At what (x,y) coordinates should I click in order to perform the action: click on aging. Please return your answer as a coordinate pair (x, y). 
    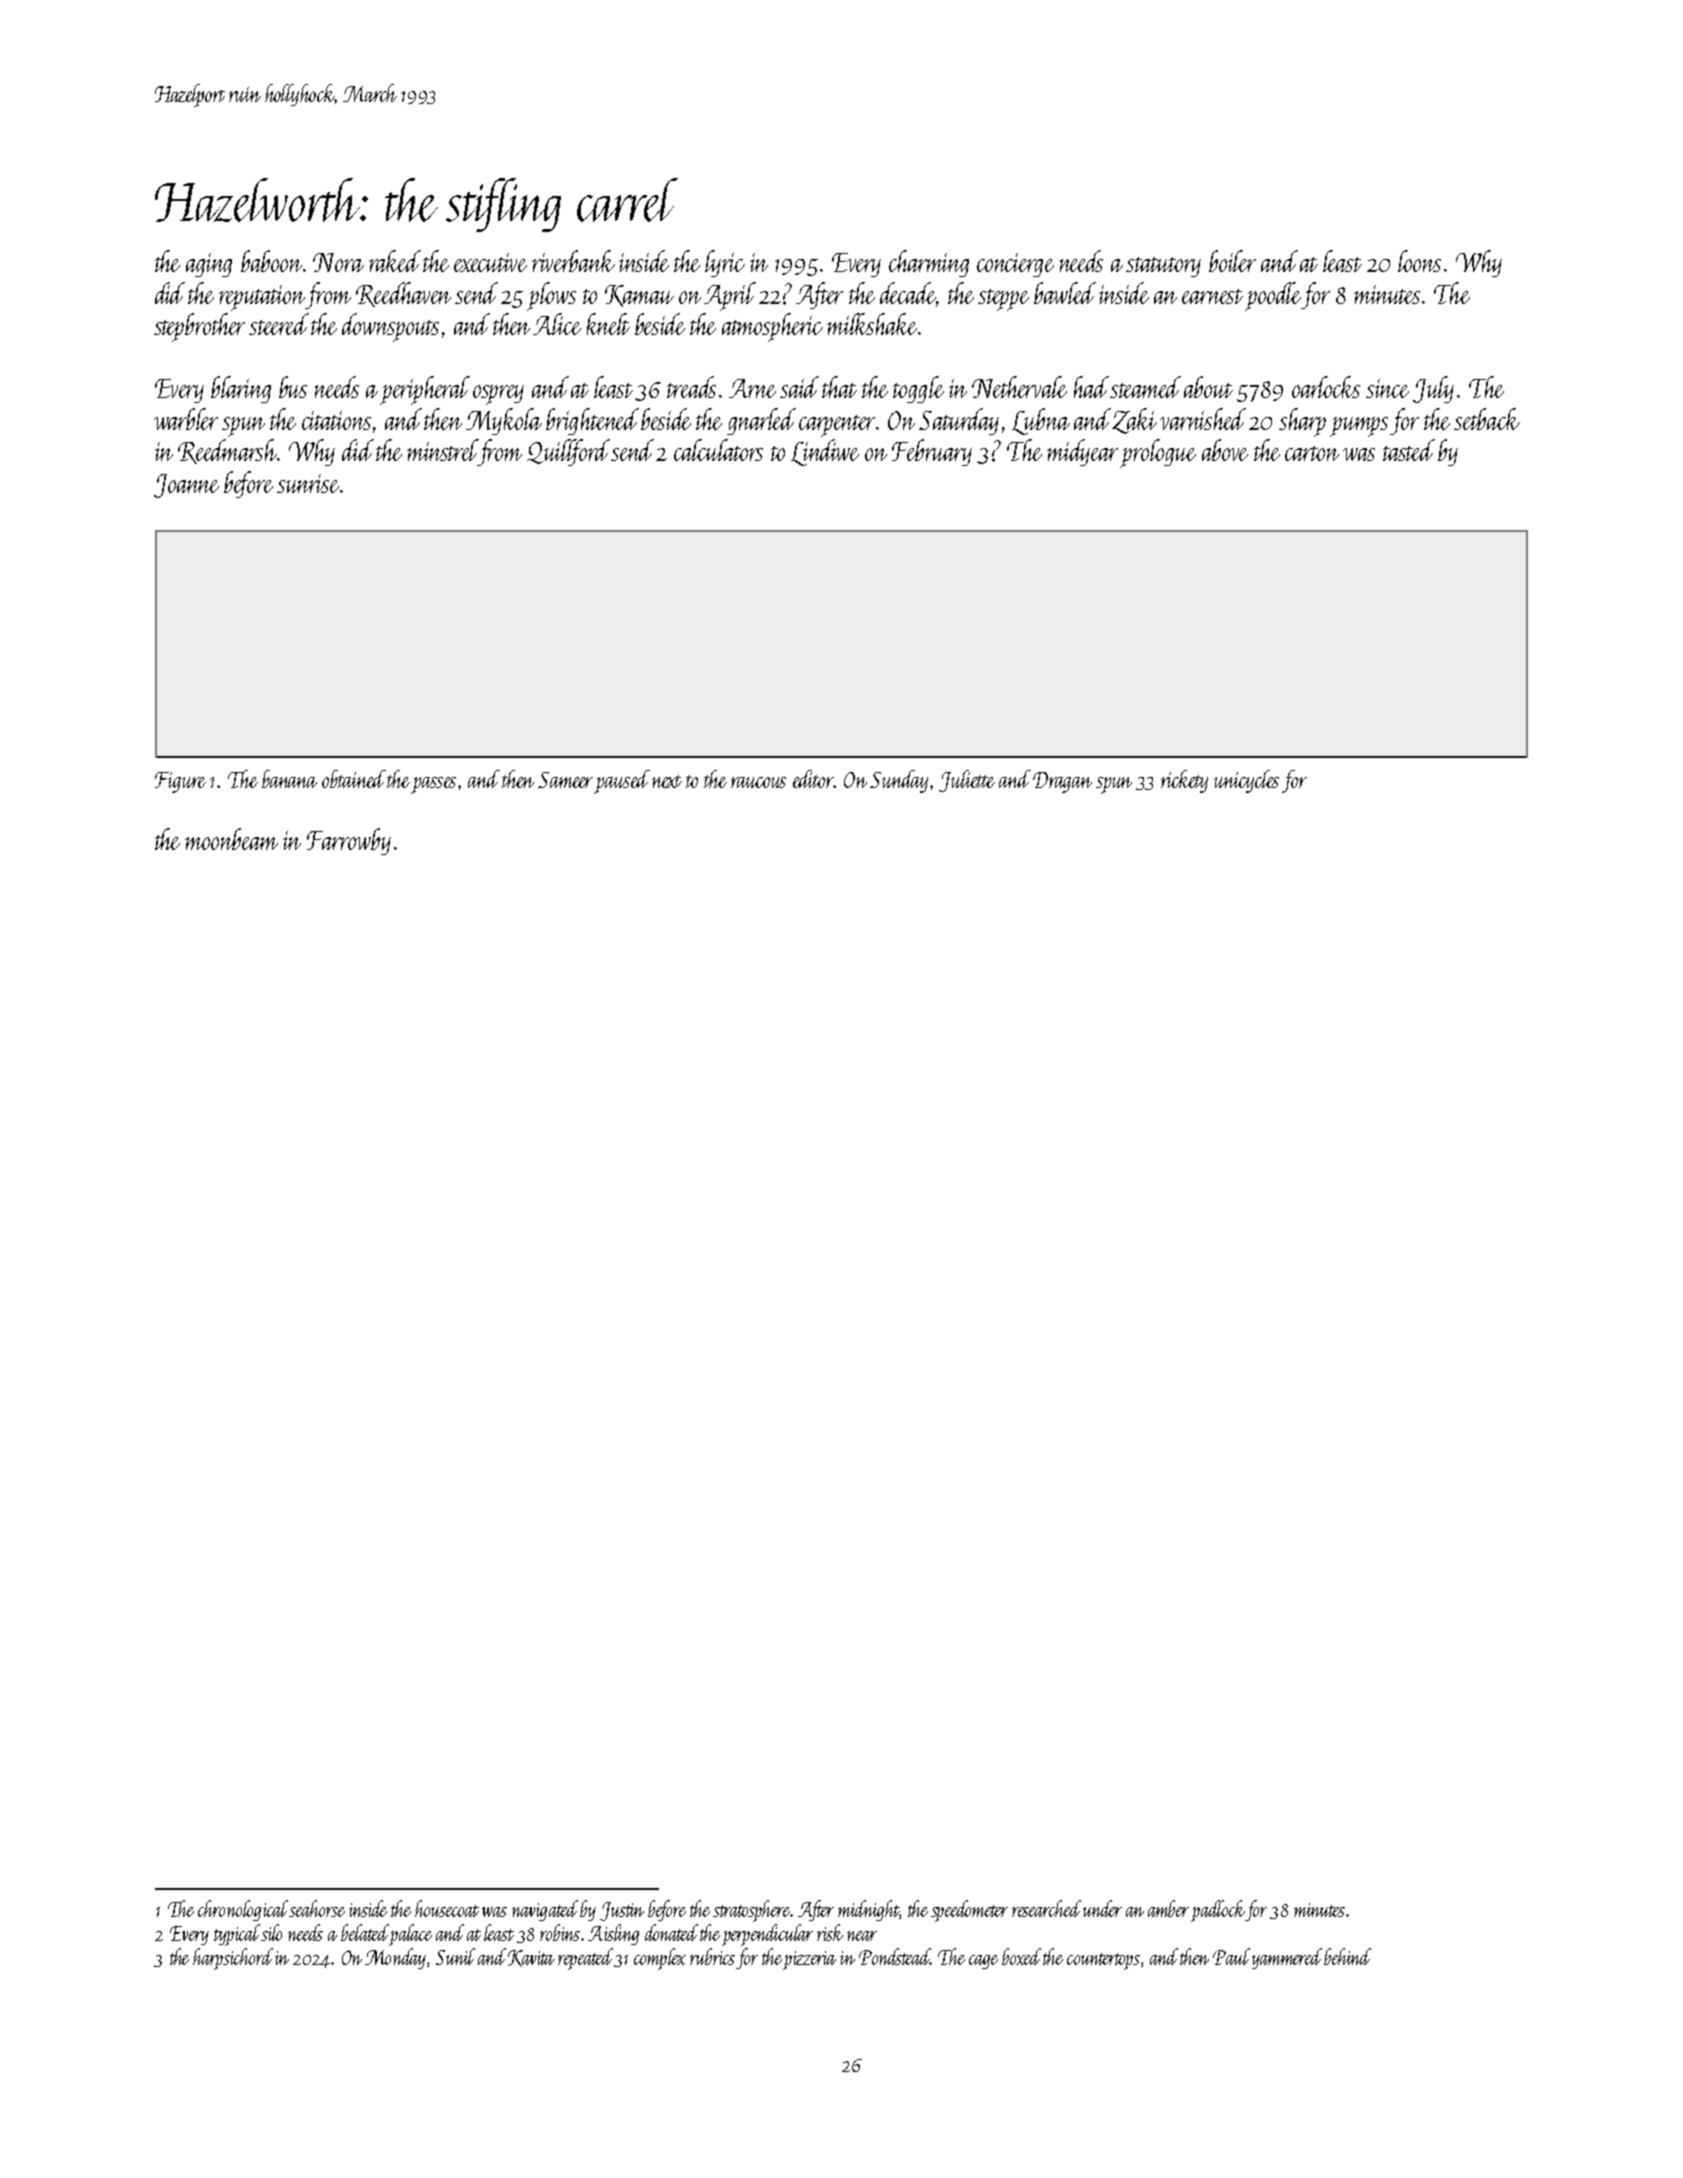
    Looking at the image, I should click on (209, 265).
